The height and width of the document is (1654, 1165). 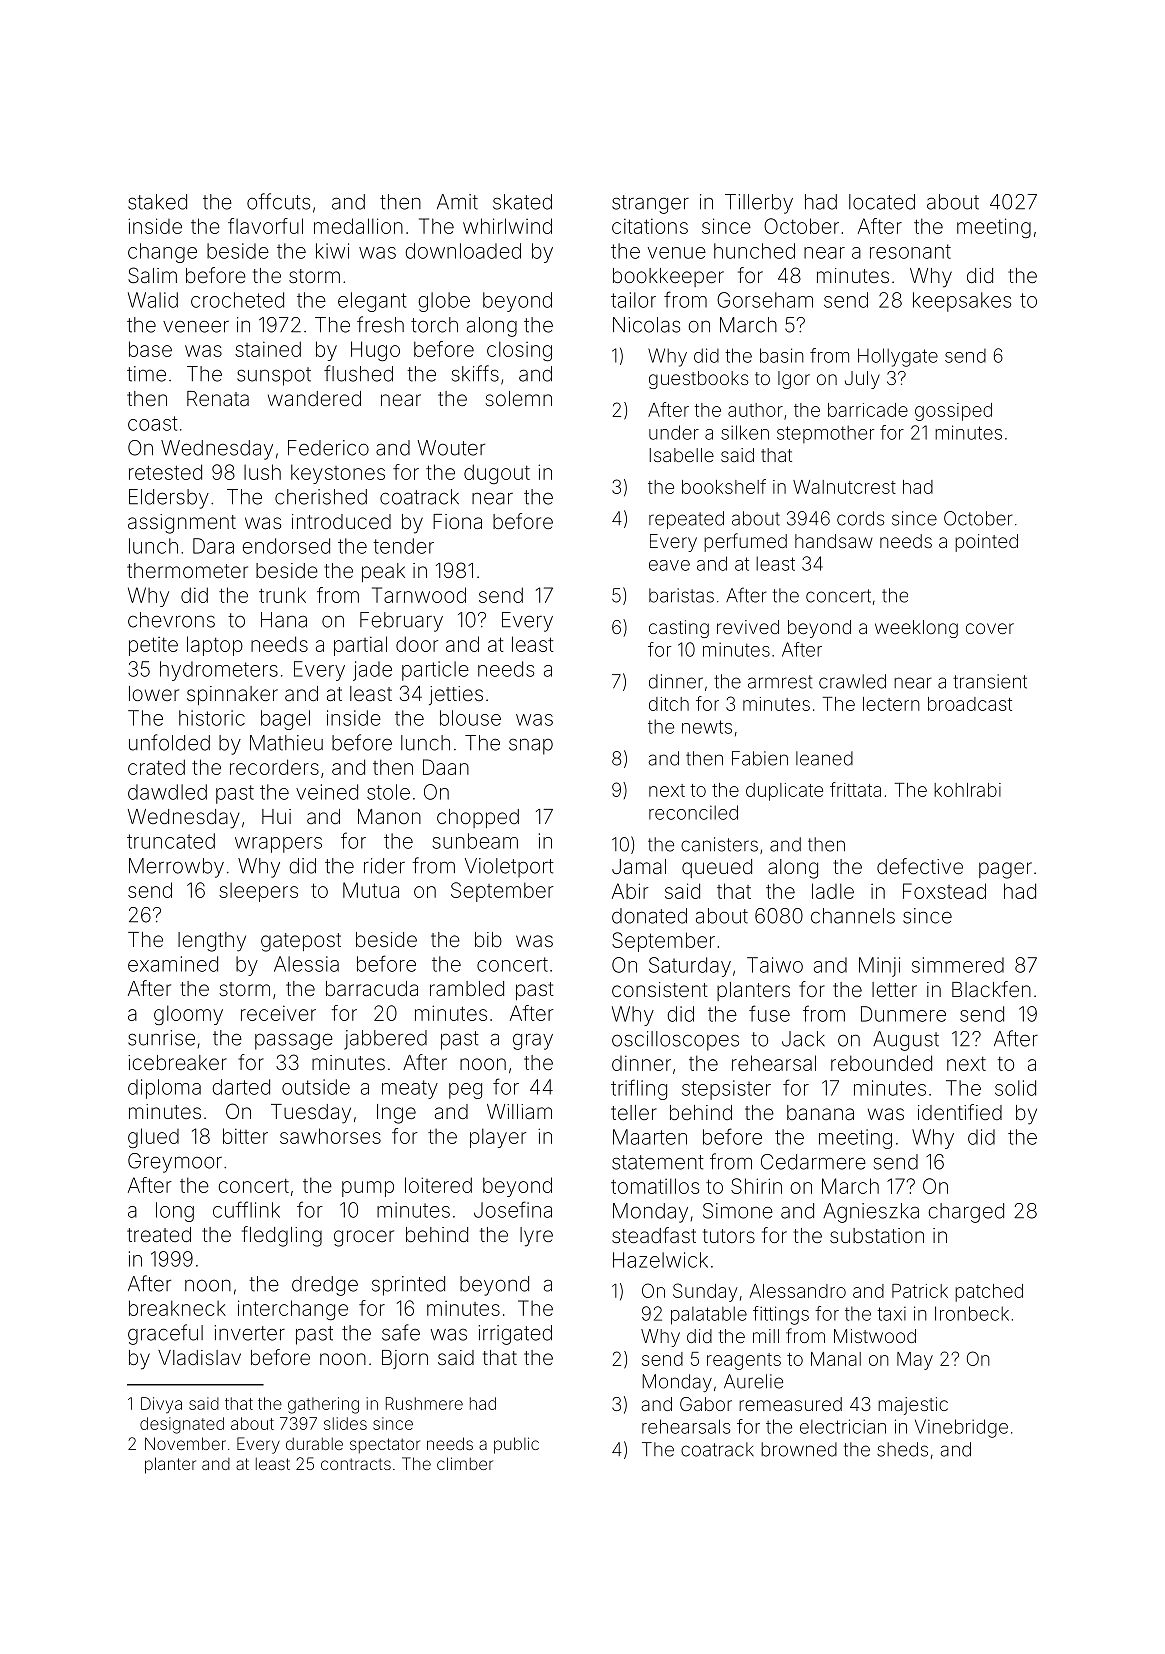 What do you see at coordinates (475, 373) in the document?
I see `skiffs` at bounding box center [475, 373].
